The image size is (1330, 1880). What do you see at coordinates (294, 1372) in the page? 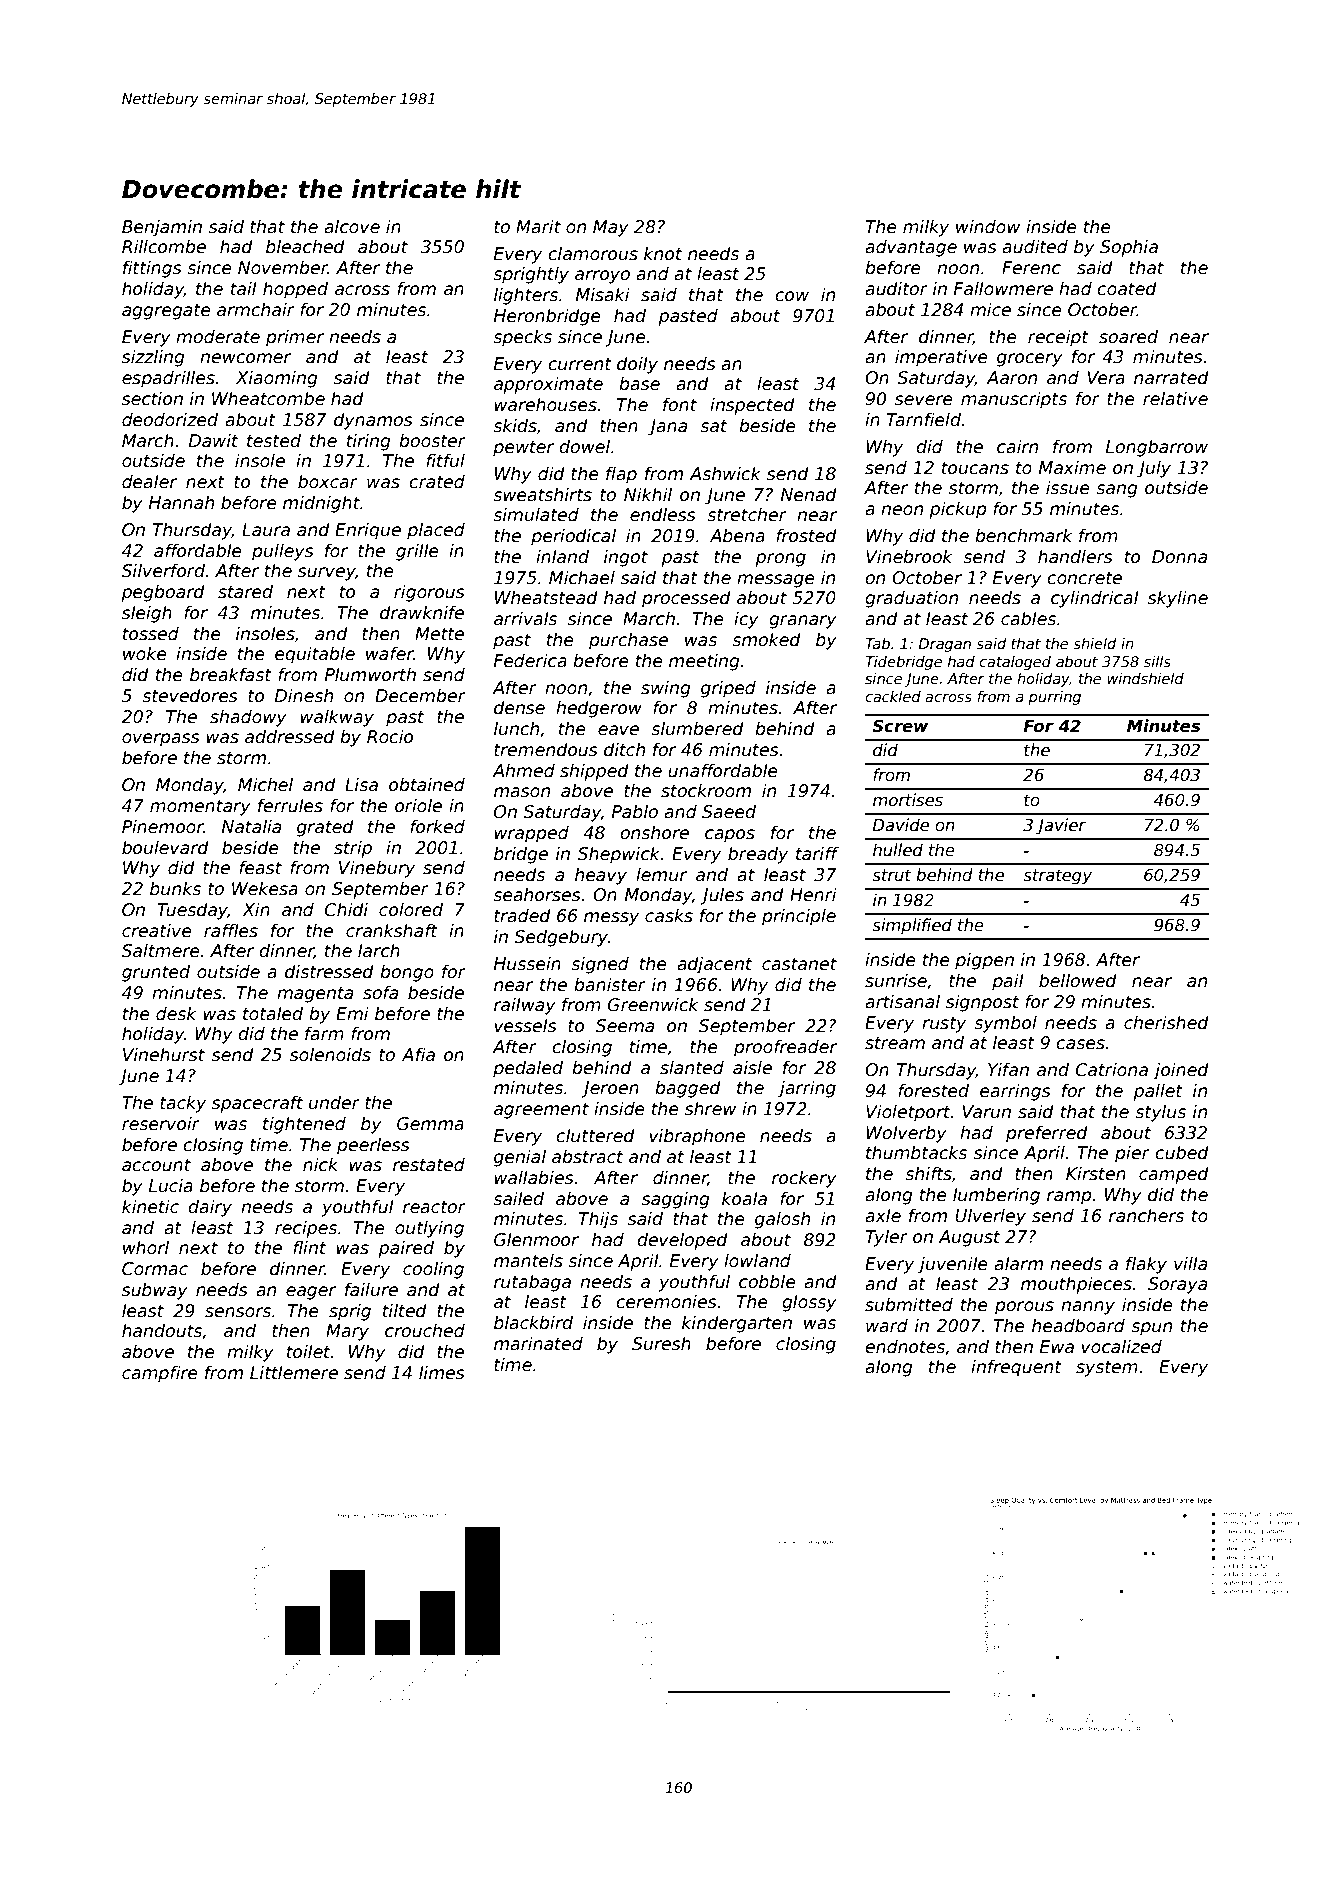
I see `Littlemere` at bounding box center [294, 1372].
